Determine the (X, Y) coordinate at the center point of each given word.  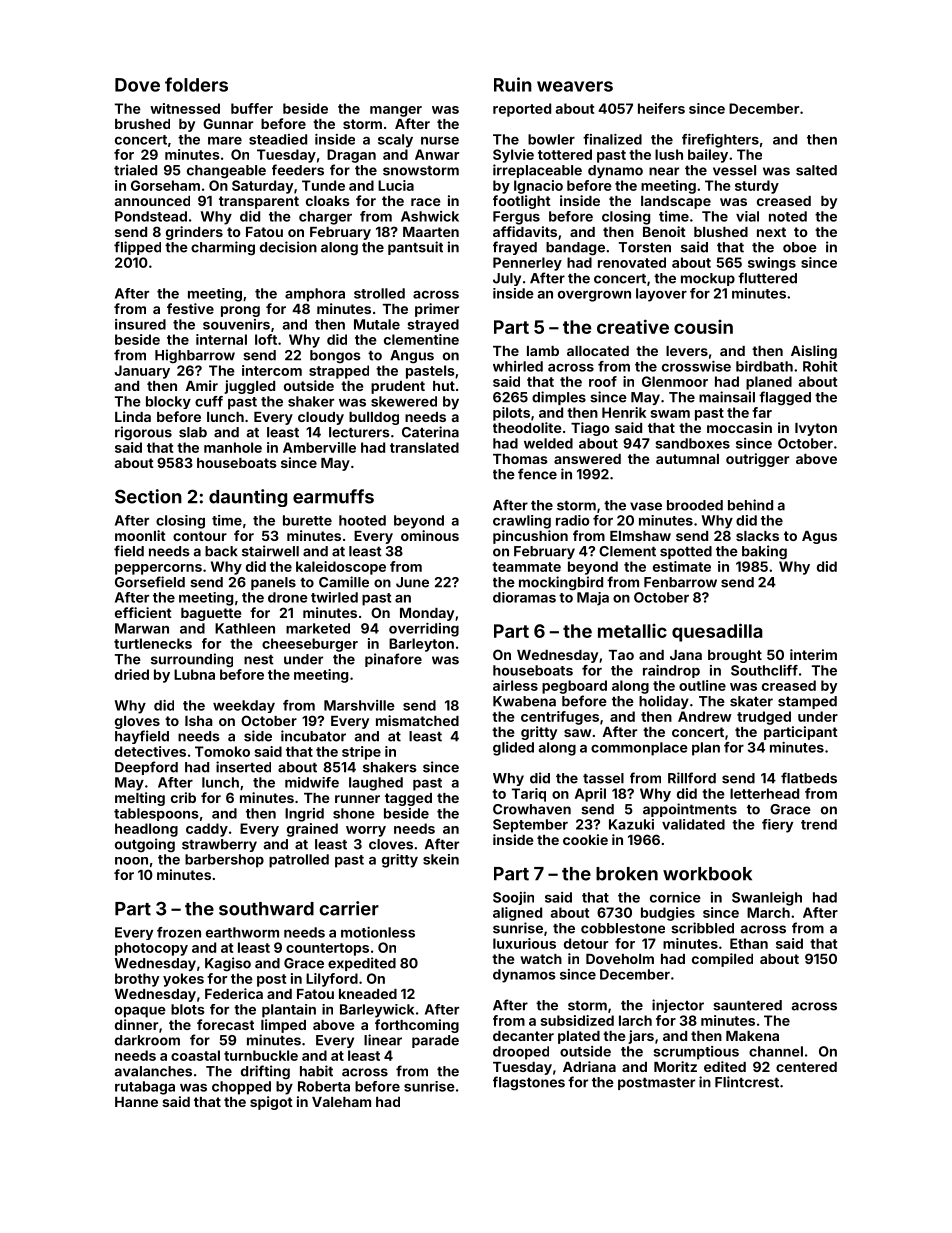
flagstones (529, 1083)
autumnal (687, 459)
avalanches (153, 1071)
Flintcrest (747, 1082)
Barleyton (421, 645)
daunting (248, 498)
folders (196, 84)
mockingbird (561, 583)
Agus (819, 537)
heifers (661, 108)
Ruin (513, 84)
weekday (244, 706)
